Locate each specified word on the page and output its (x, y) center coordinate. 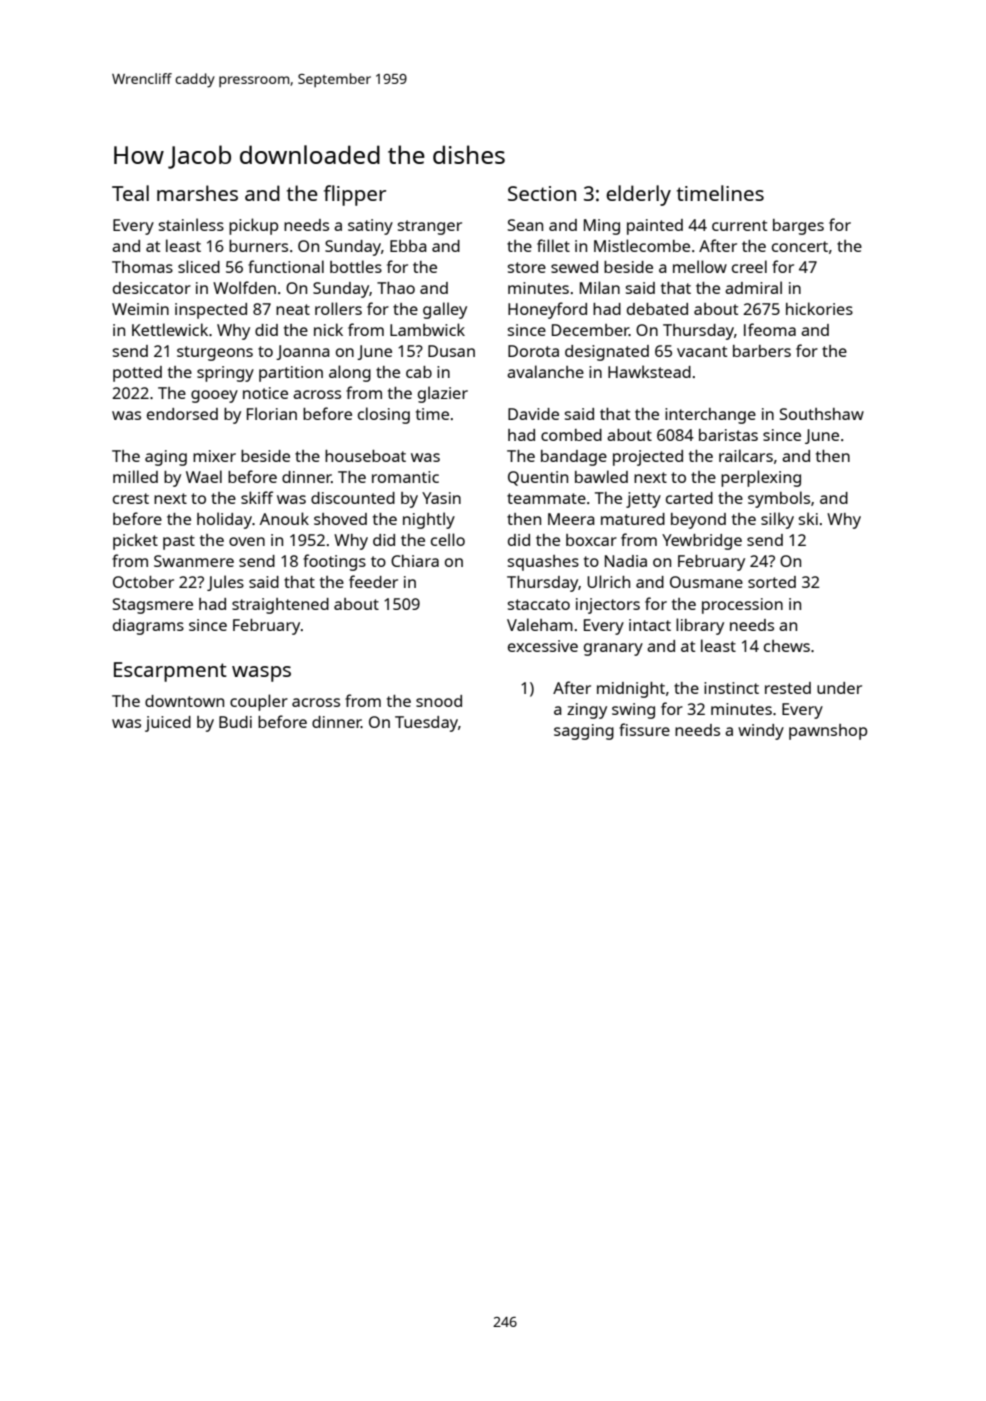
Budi (235, 722)
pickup (253, 226)
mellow (700, 266)
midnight (631, 690)
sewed (574, 267)
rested (788, 688)
